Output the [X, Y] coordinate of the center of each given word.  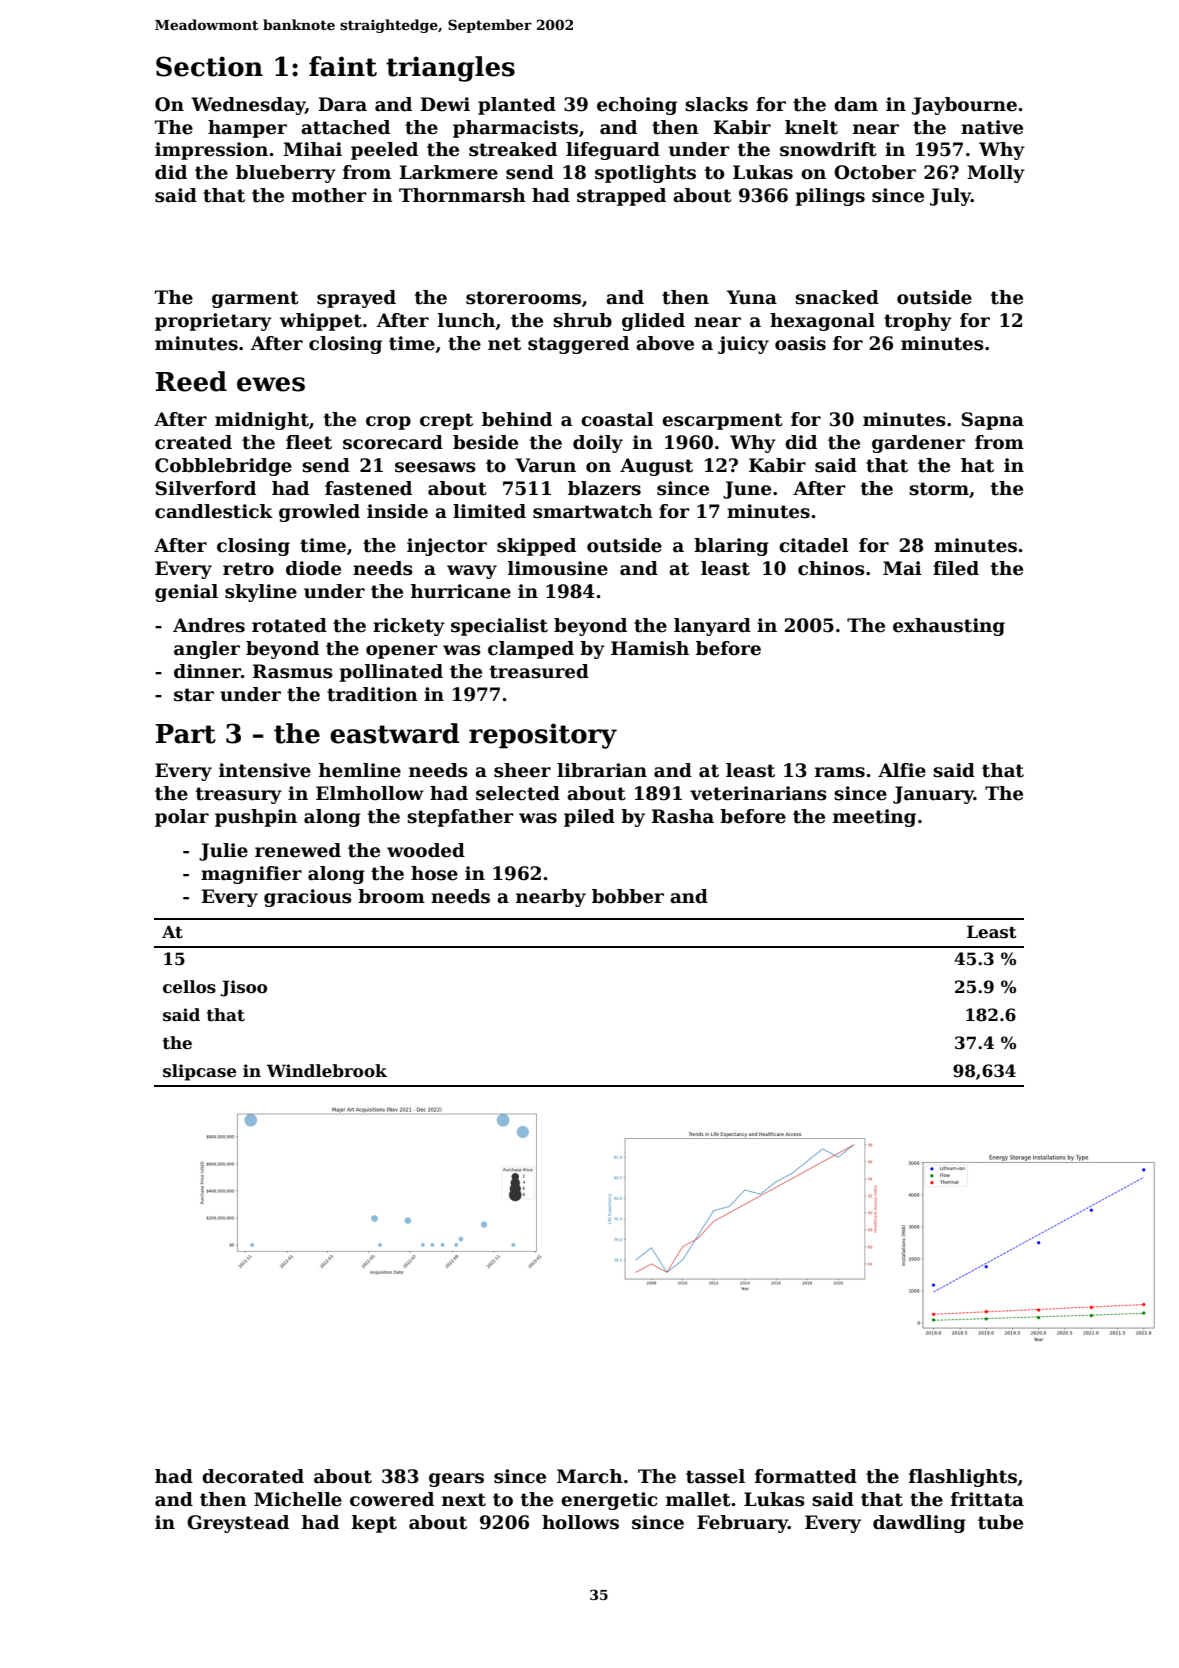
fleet [309, 442]
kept [374, 1524]
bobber [628, 896]
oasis [800, 343]
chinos [831, 568]
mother [329, 195]
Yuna [752, 297]
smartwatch [593, 511]
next [464, 1500]
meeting [874, 818]
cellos [189, 987]
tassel [715, 1476]
